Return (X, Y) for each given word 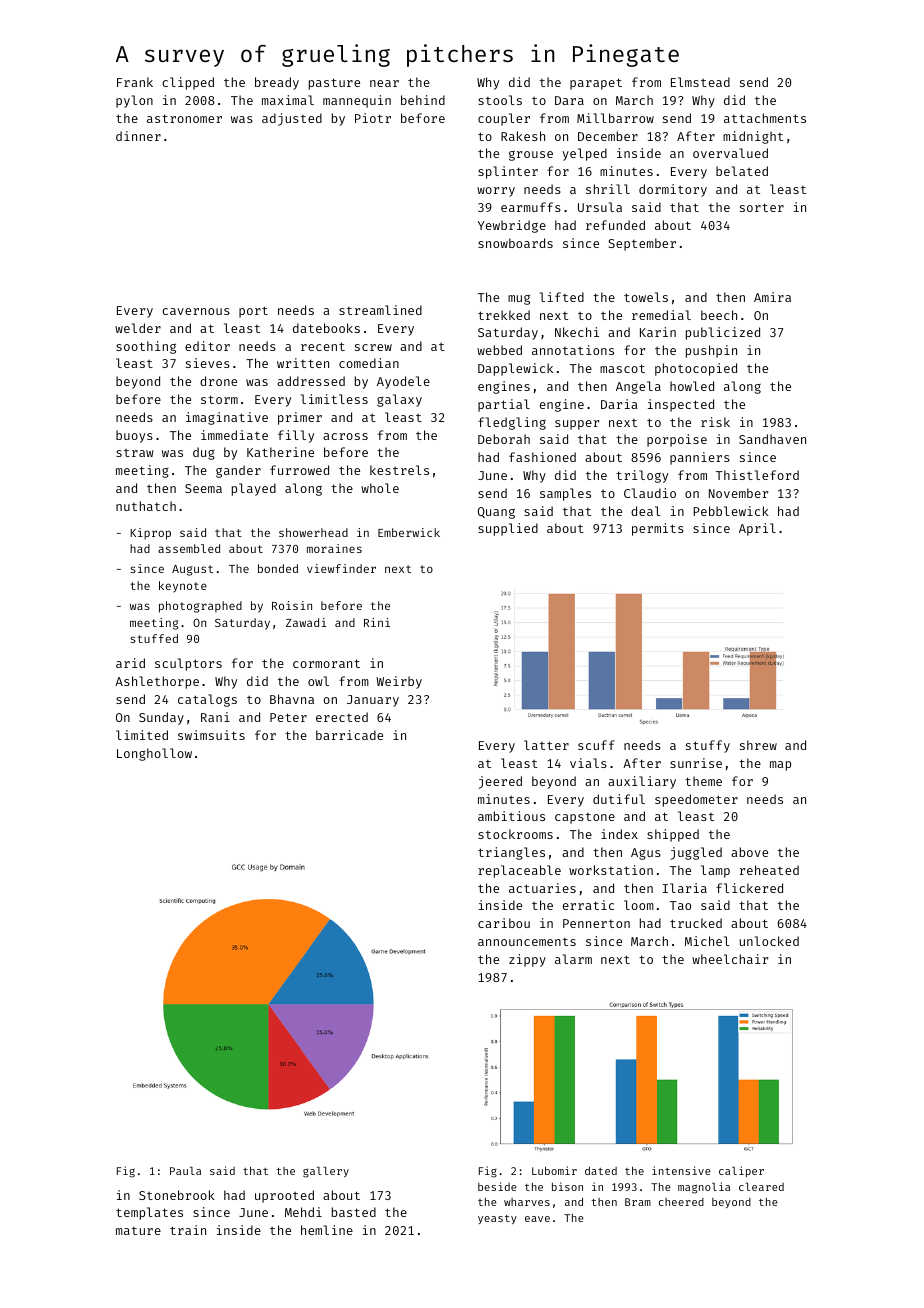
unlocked (769, 941)
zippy (527, 960)
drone (218, 381)
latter (546, 745)
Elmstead (700, 82)
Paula (185, 1171)
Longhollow (154, 754)
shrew (758, 745)
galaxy (399, 400)
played (254, 489)
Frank (135, 82)
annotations (573, 350)
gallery (326, 1172)
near (384, 83)
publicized (723, 333)
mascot (622, 368)
